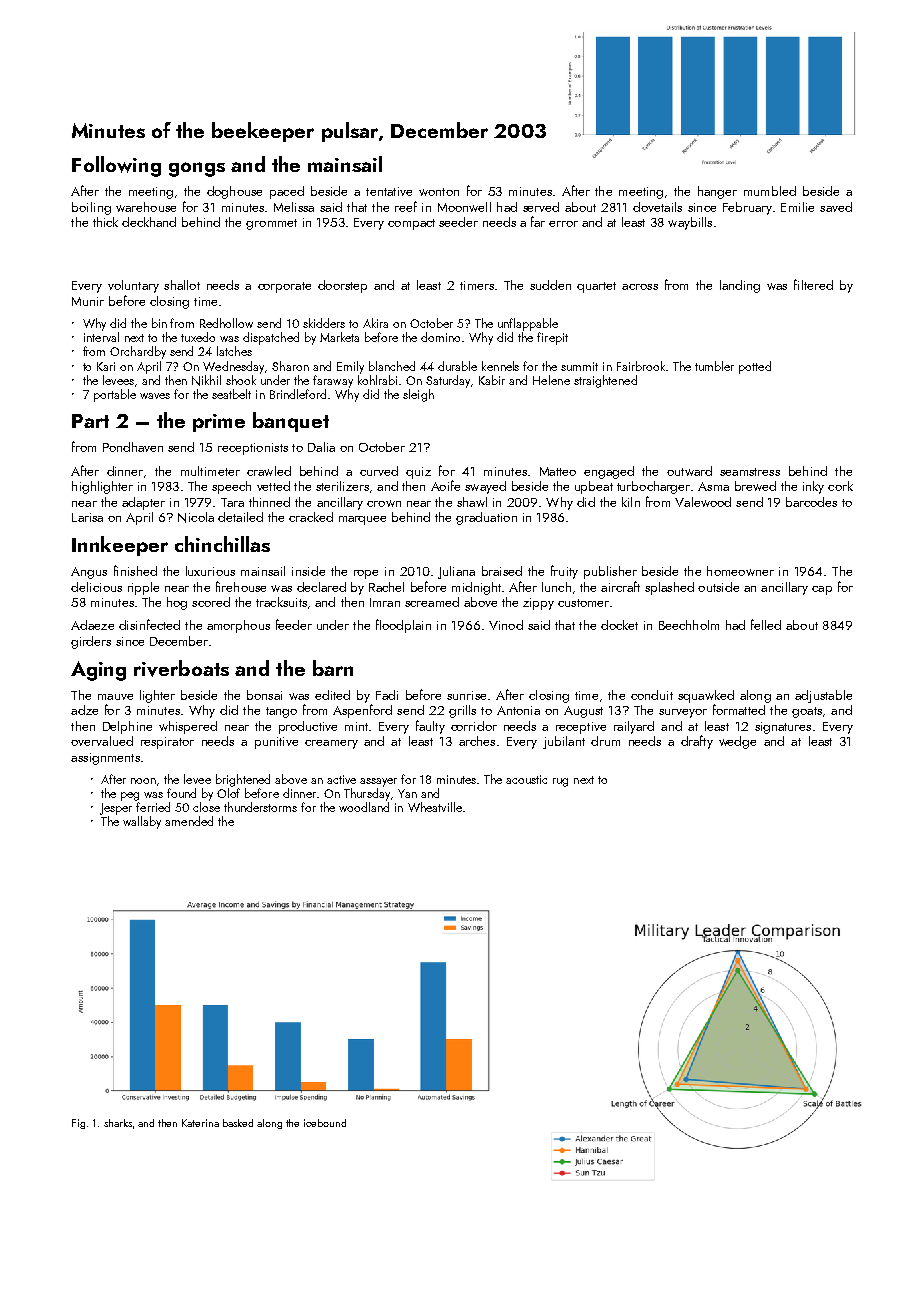 The width and height of the page is (924, 1314). Describe the element at coordinates (238, 1123) in the page. I see `basked` at that location.
